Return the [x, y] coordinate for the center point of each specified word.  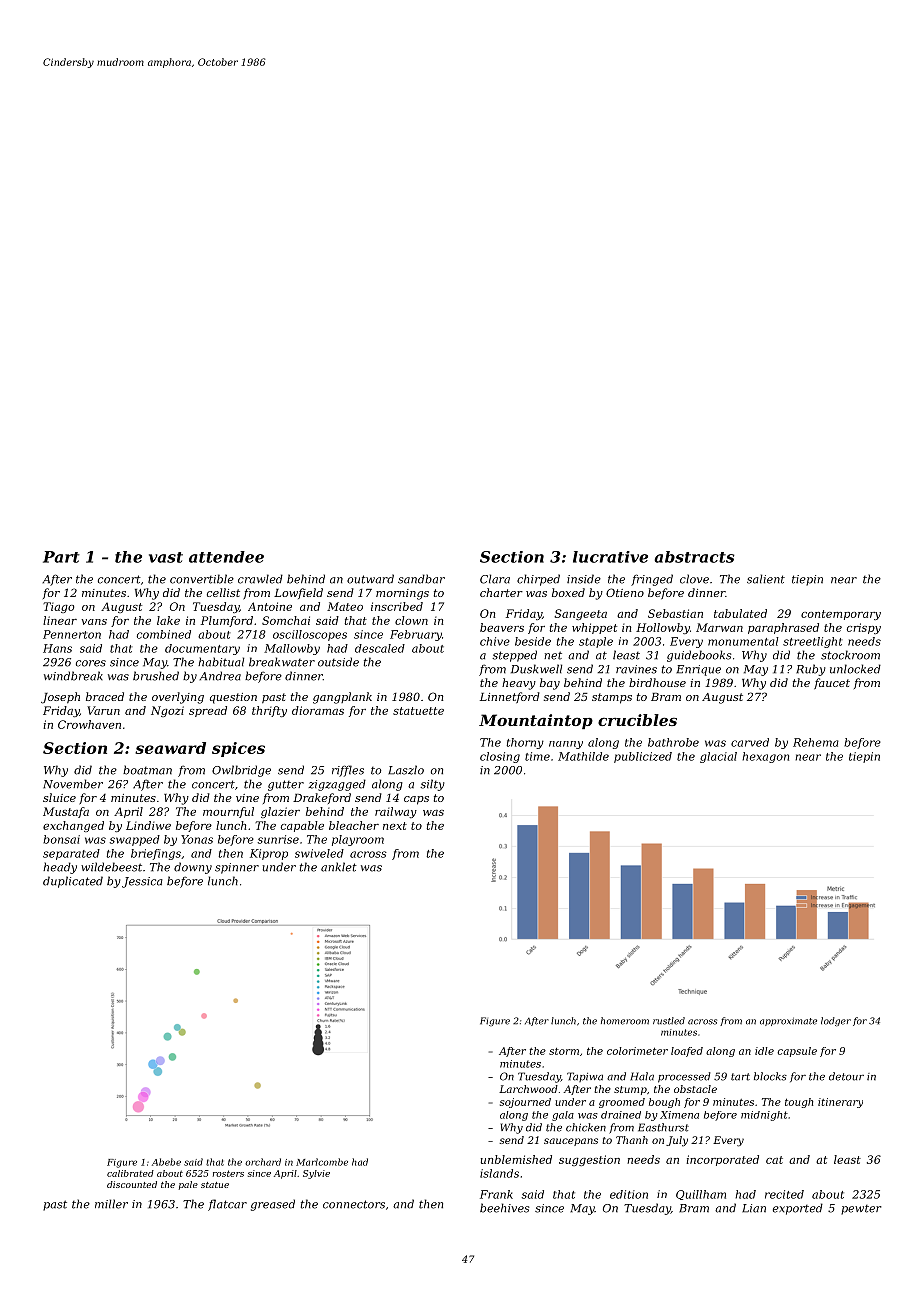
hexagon [765, 757]
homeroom [625, 1021]
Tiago [58, 607]
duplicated [73, 882]
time [537, 756]
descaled [380, 648]
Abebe [166, 1162]
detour [846, 1076]
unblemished [516, 1159]
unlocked [855, 669]
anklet [339, 867]
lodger [836, 1022]
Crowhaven [89, 724]
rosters [228, 1173]
